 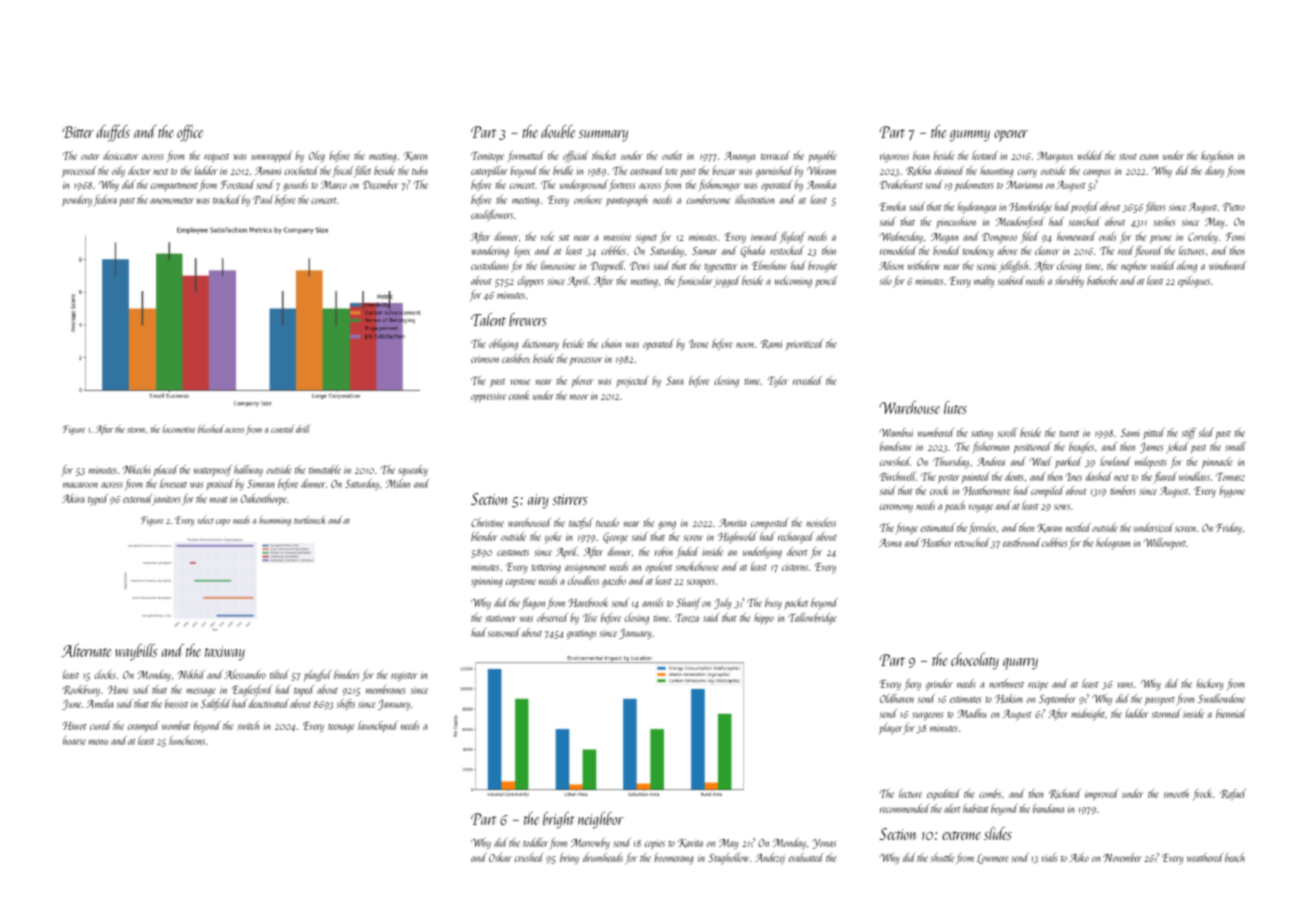 I want to click on eastbound, so click(x=1022, y=542).
